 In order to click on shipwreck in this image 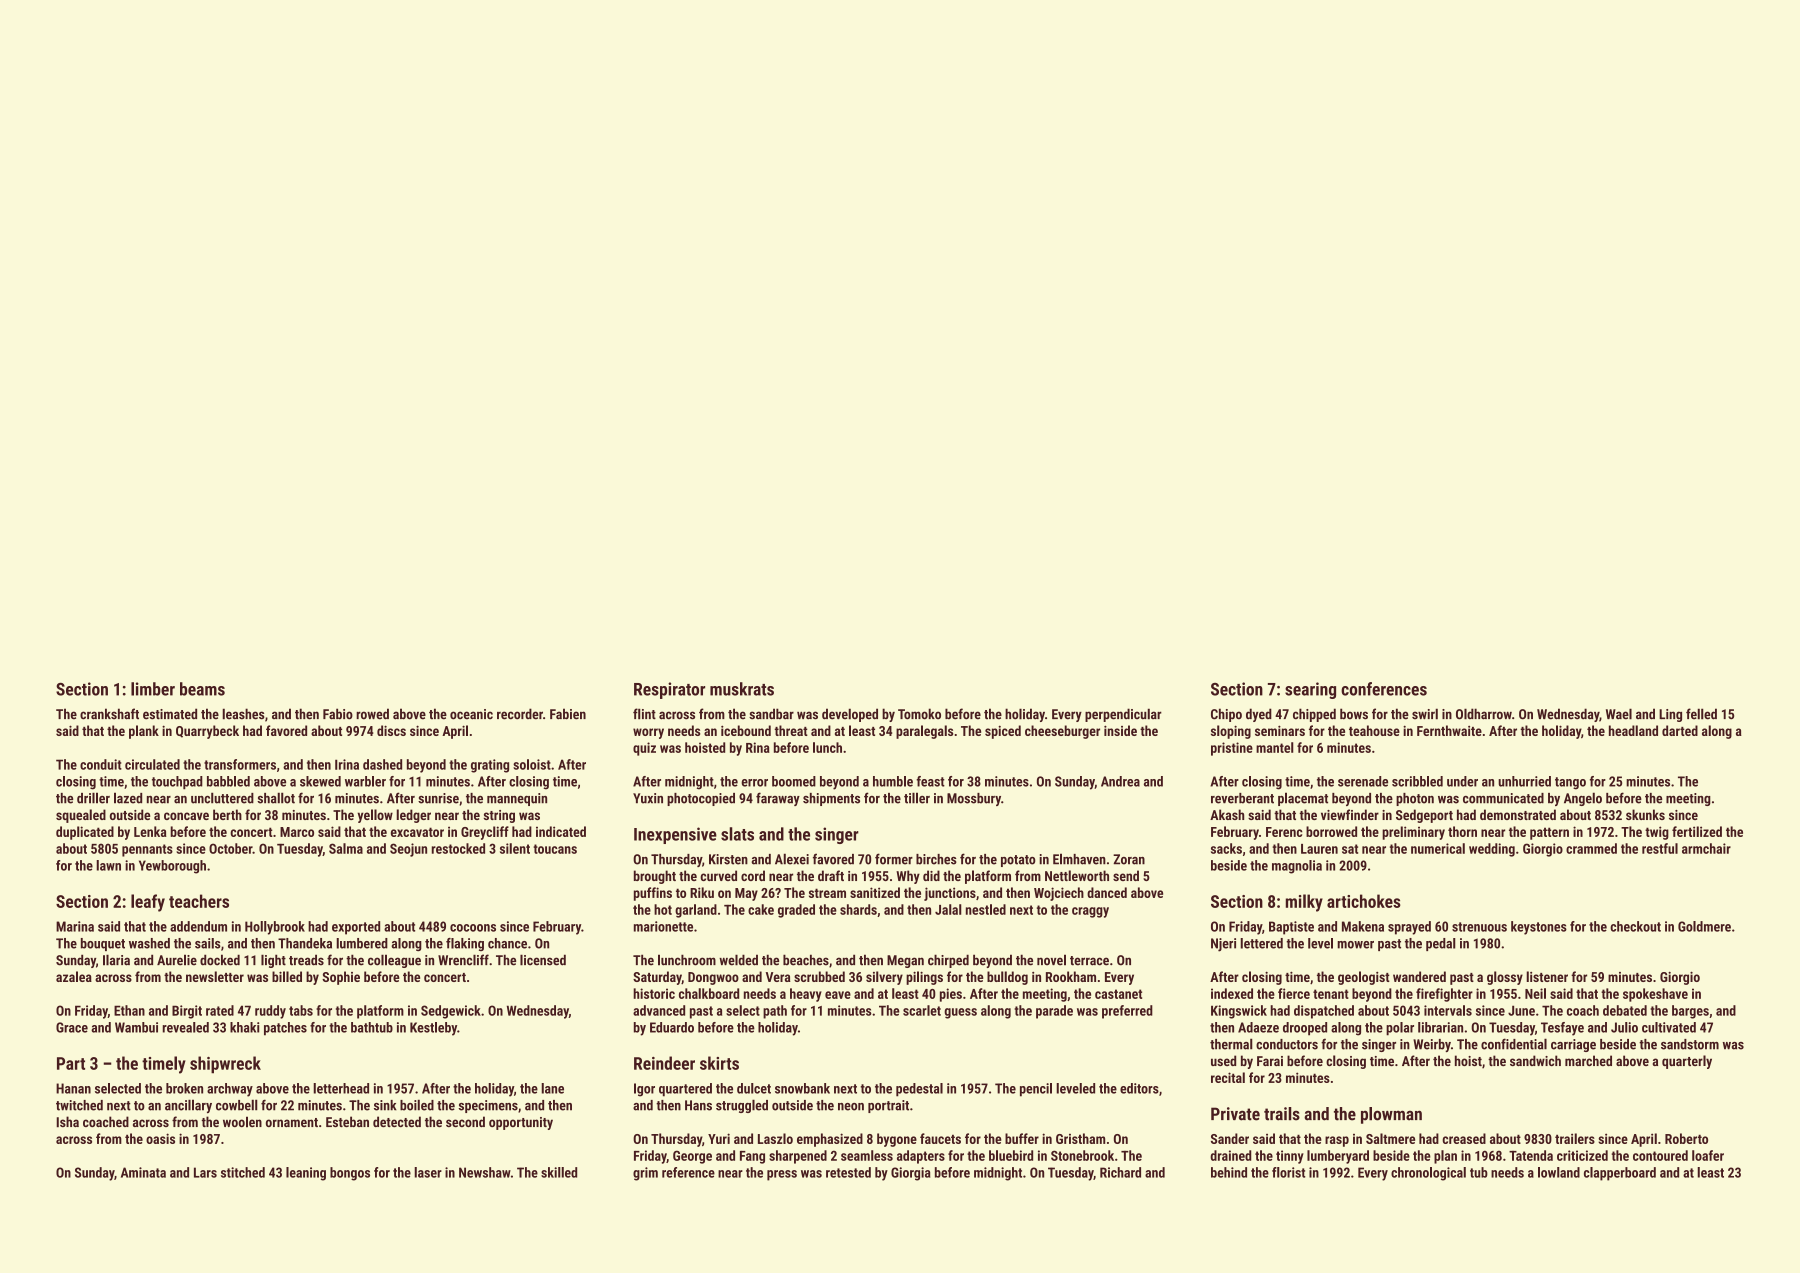, I will do `click(225, 1065)`.
